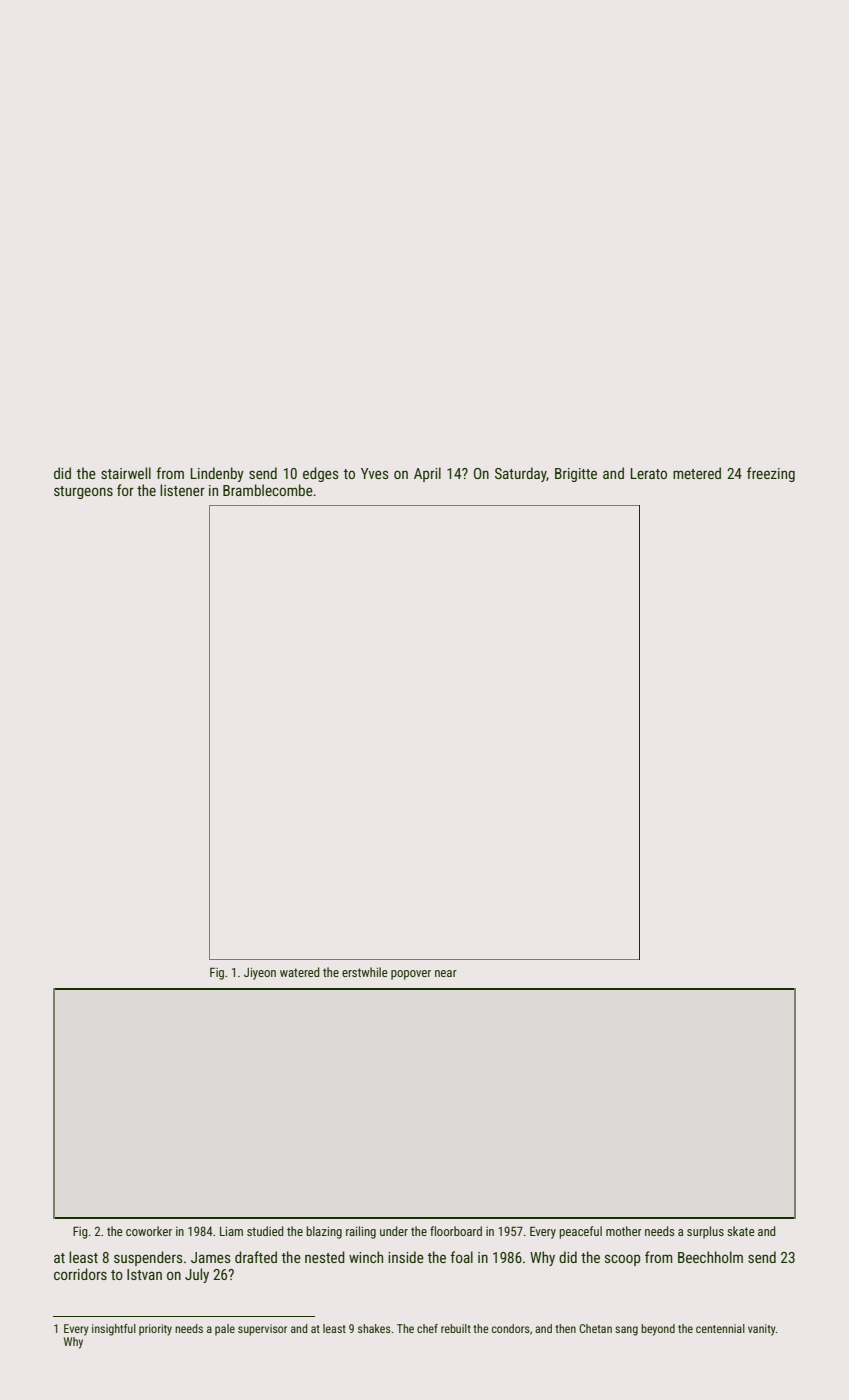 The image size is (849, 1400). I want to click on stairwell, so click(126, 473).
